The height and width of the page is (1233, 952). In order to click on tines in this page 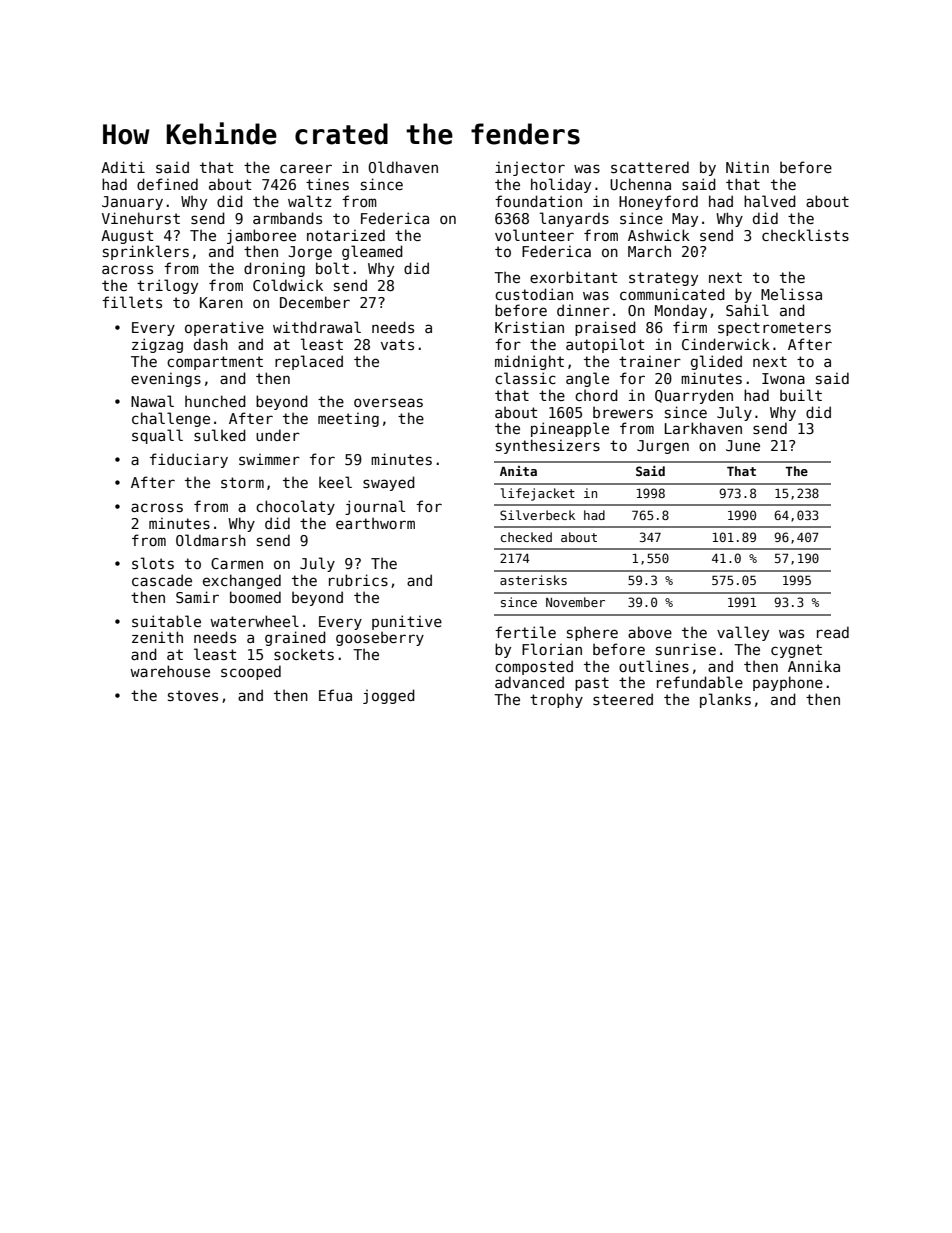, I will do `click(327, 184)`.
